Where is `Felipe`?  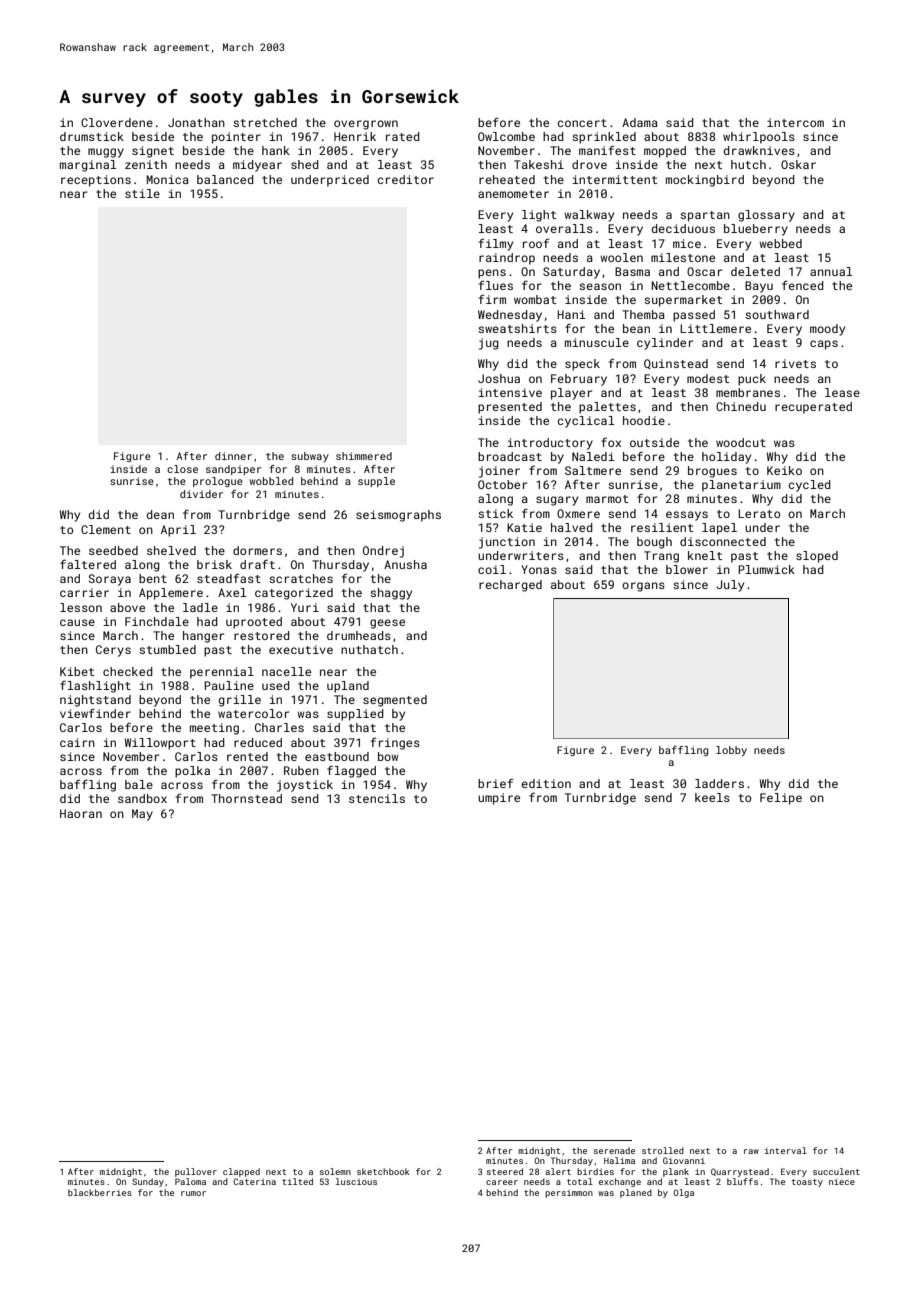
Felipe is located at coordinates (781, 799).
